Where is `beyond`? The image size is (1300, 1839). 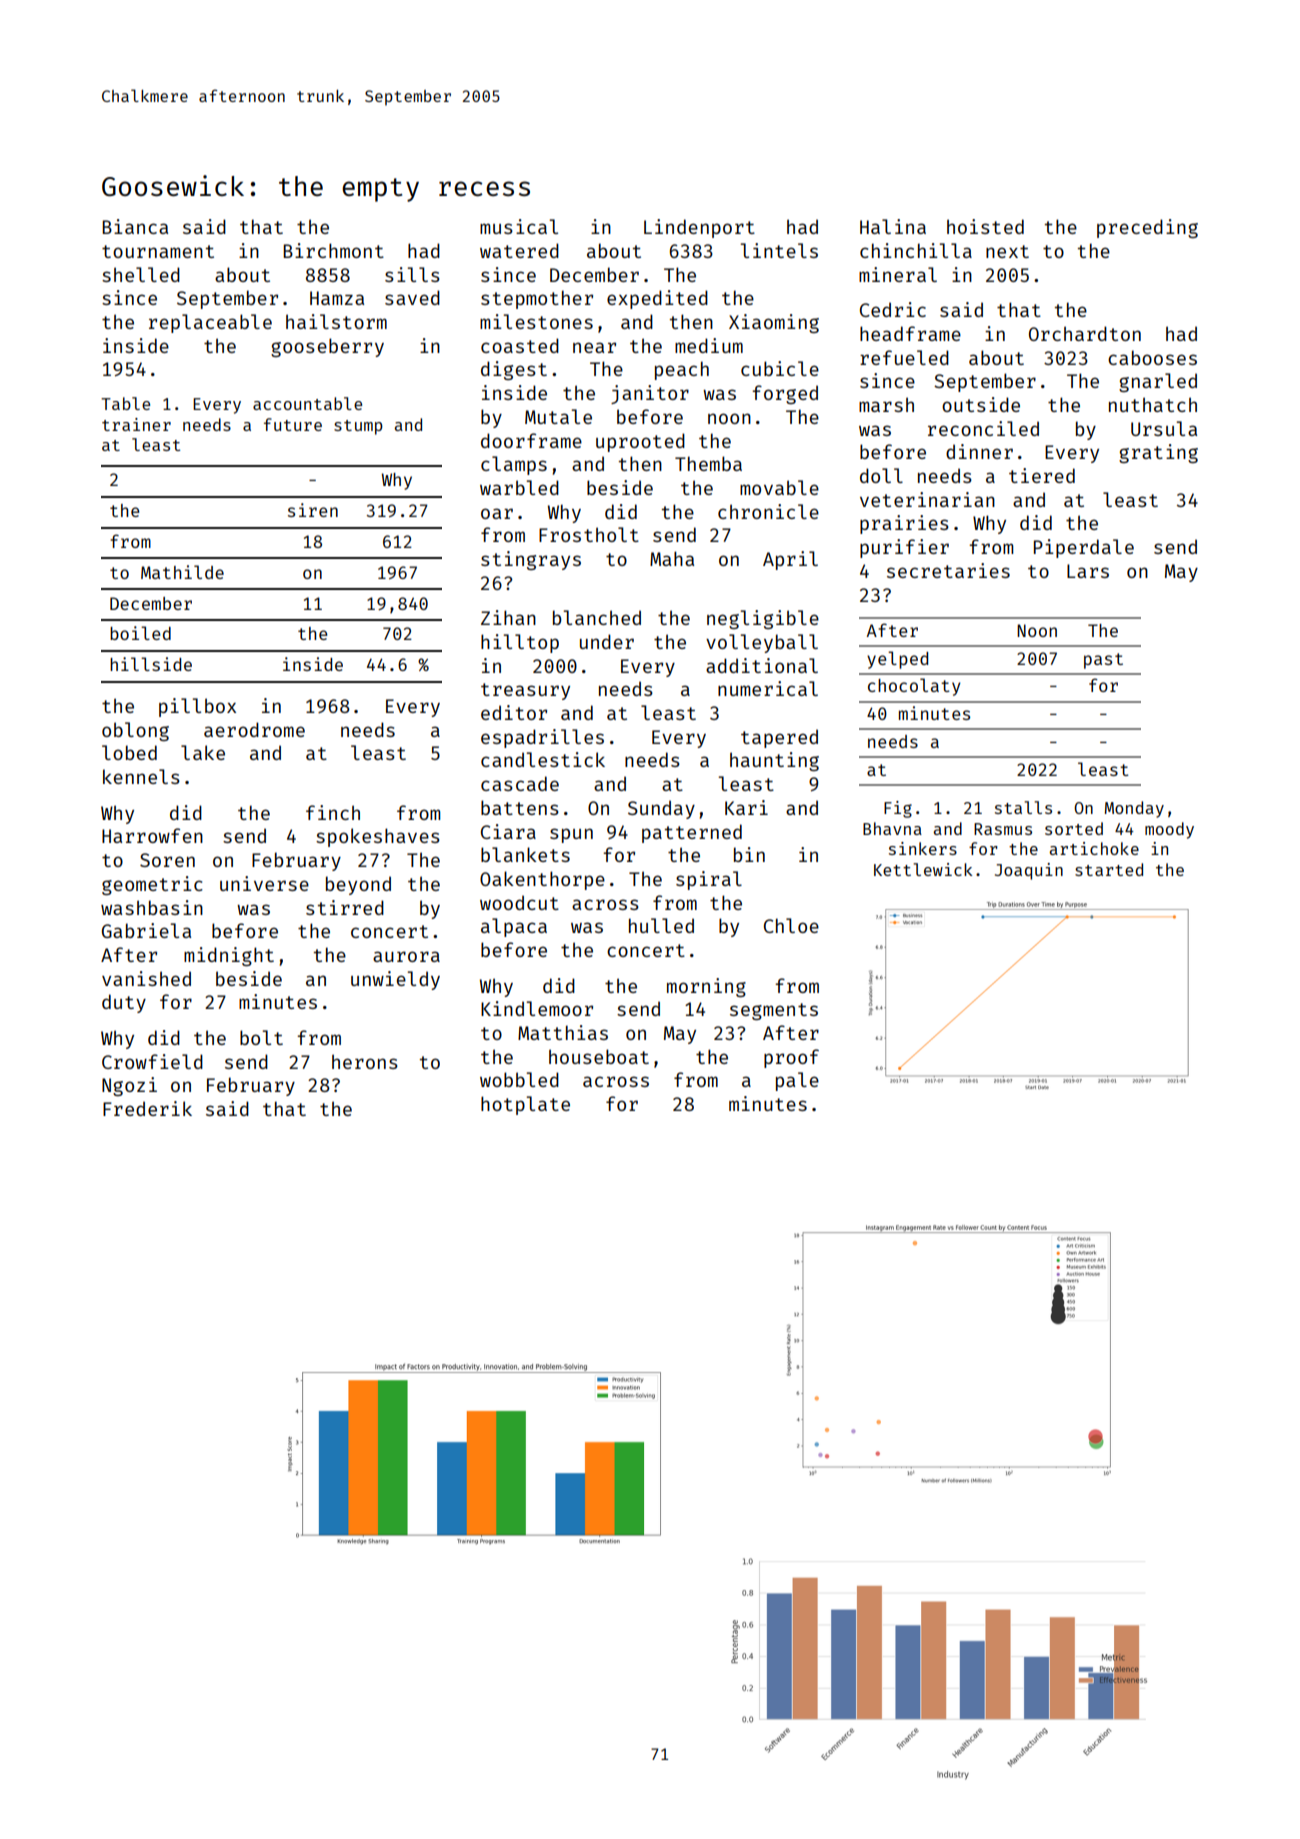 beyond is located at coordinates (358, 885).
